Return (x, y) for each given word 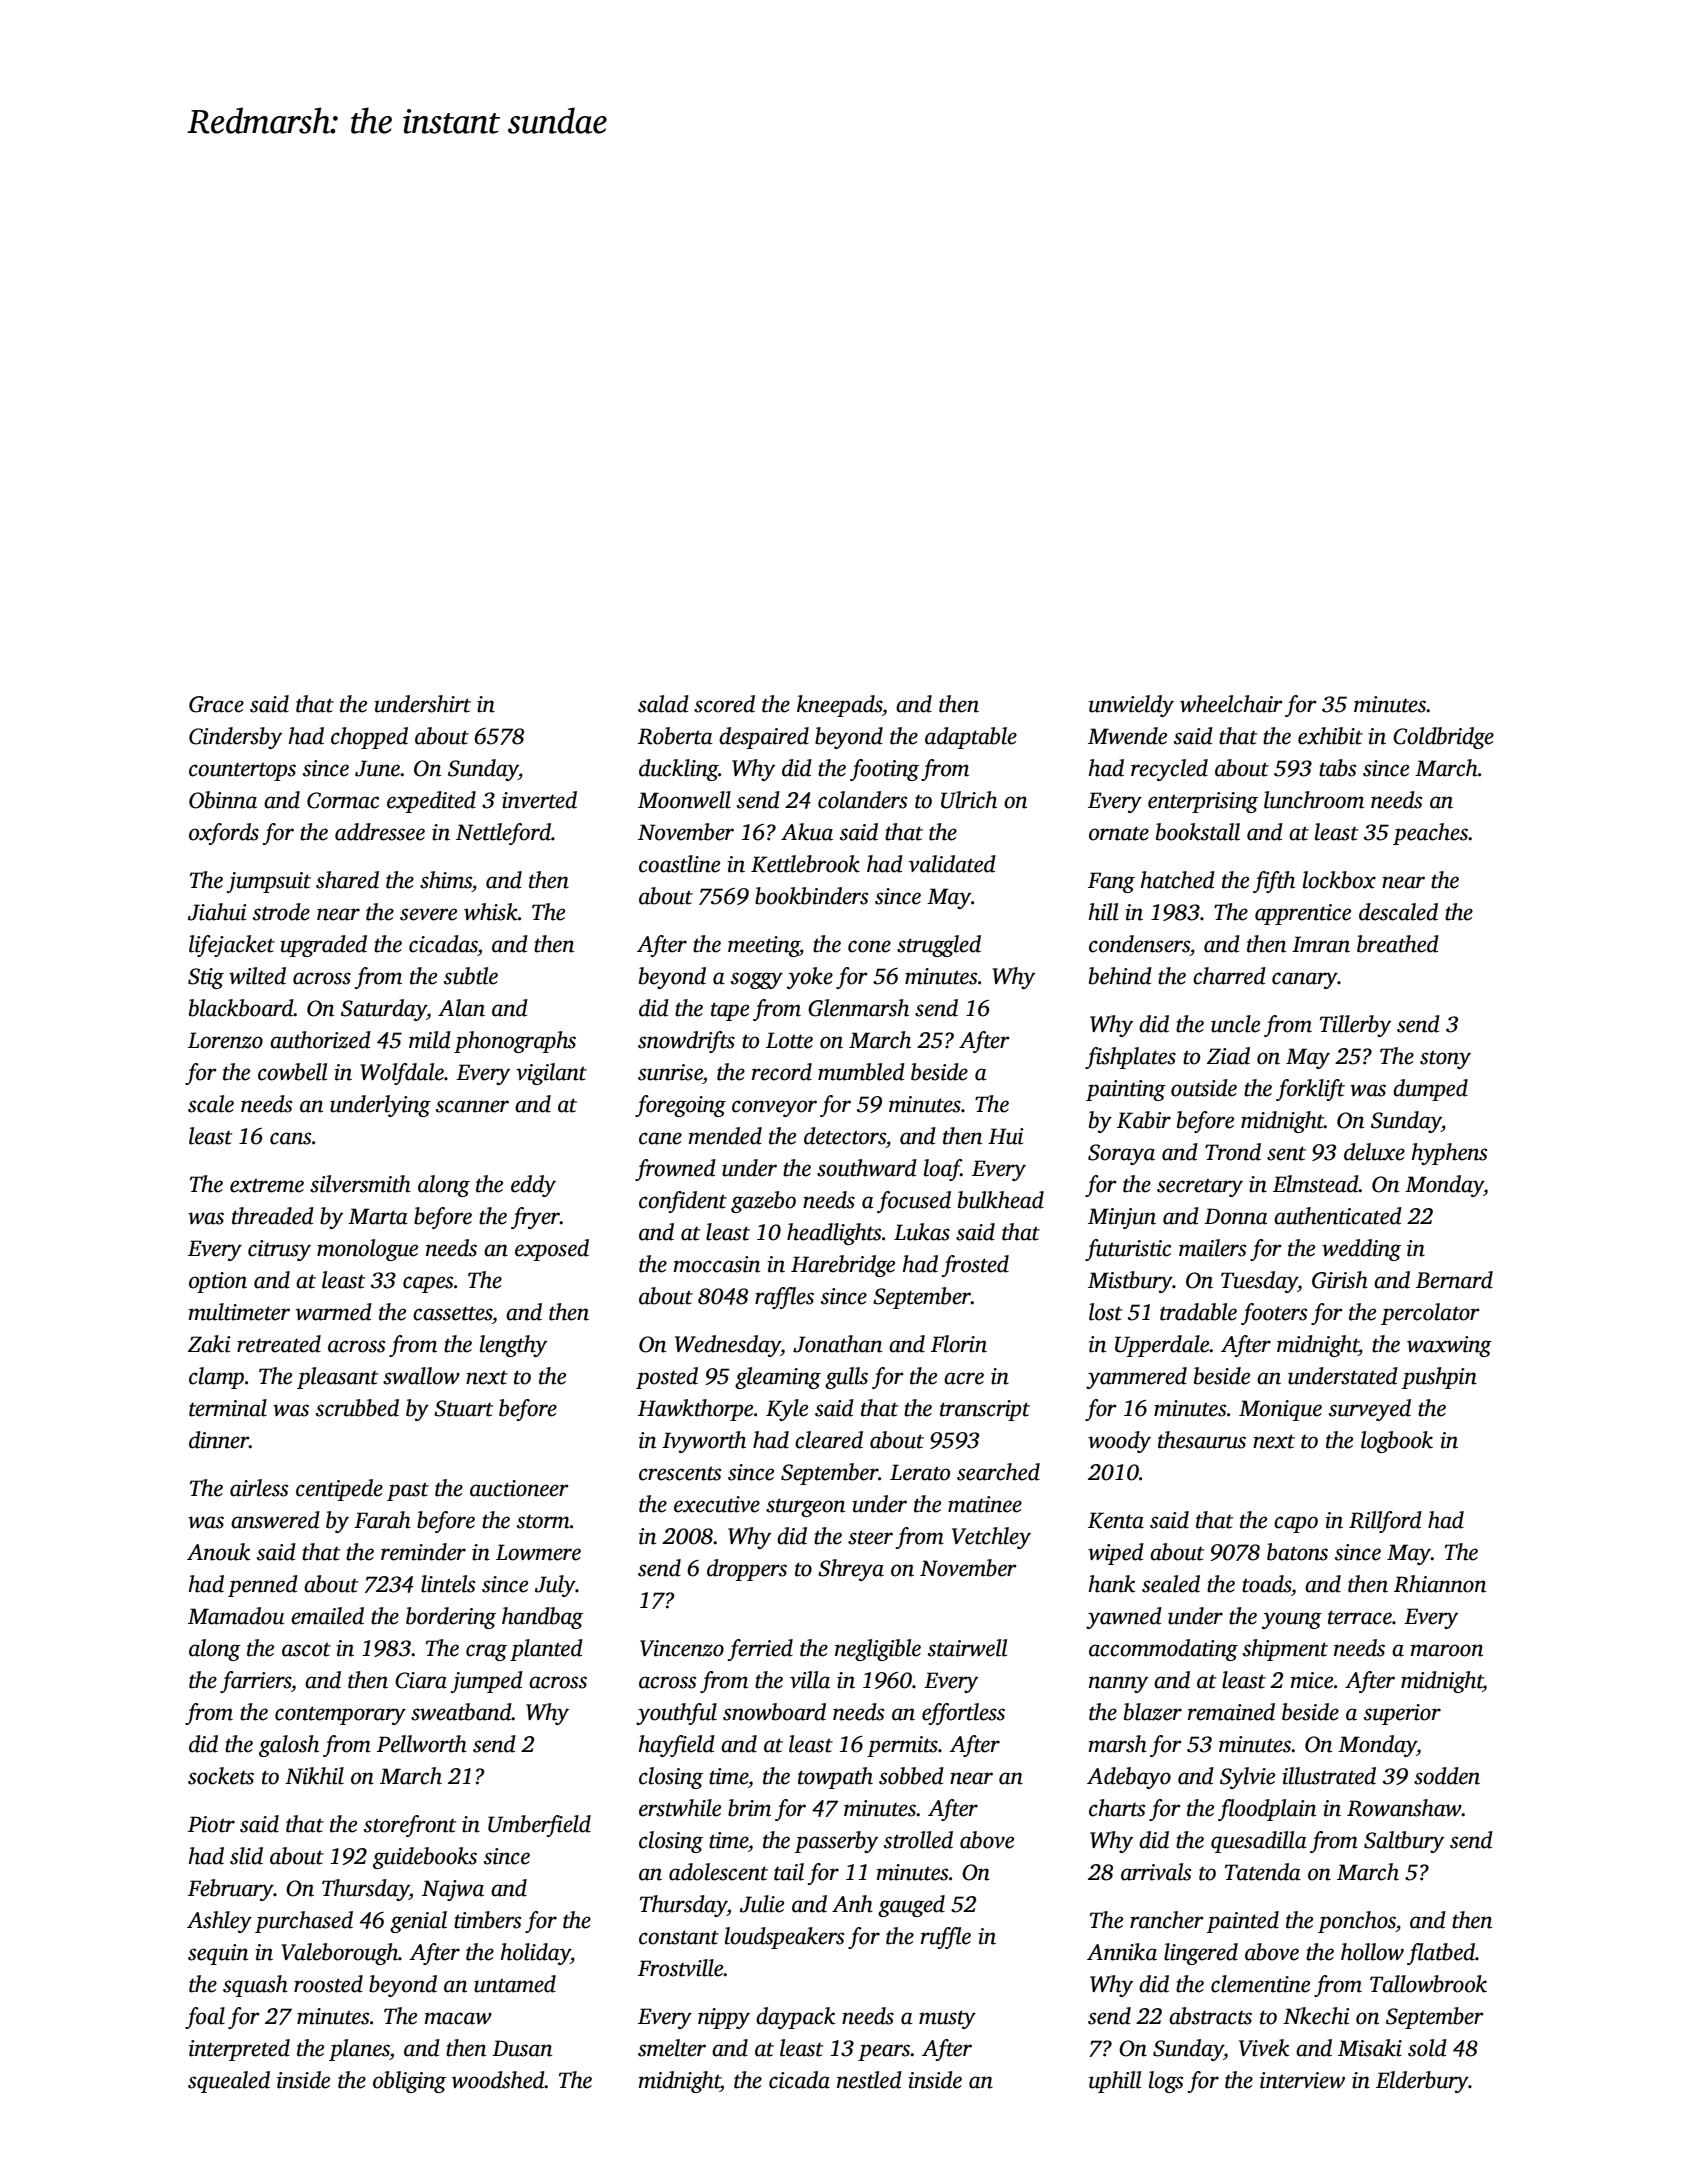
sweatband (461, 1712)
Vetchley (991, 1538)
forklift (1310, 1090)
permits (902, 1746)
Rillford (1385, 1522)
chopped (369, 738)
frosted (975, 1266)
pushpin (1439, 1378)
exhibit (1330, 736)
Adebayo (1129, 1778)
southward (867, 1168)
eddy (533, 1186)
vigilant (551, 1074)
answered (275, 1520)
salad (663, 704)
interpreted (239, 2050)
